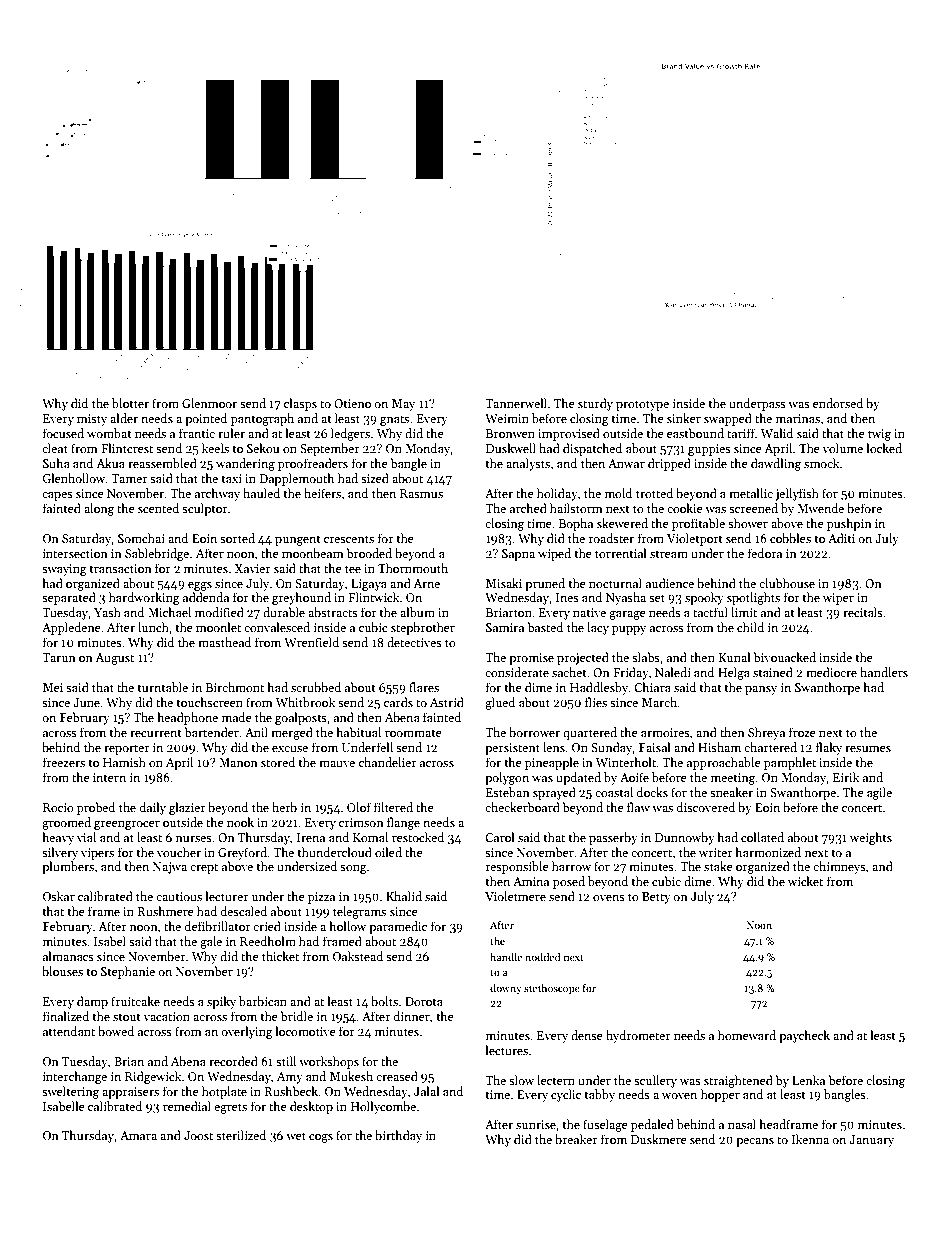  Describe the element at coordinates (871, 838) in the screenshot. I see `weights` at that location.
